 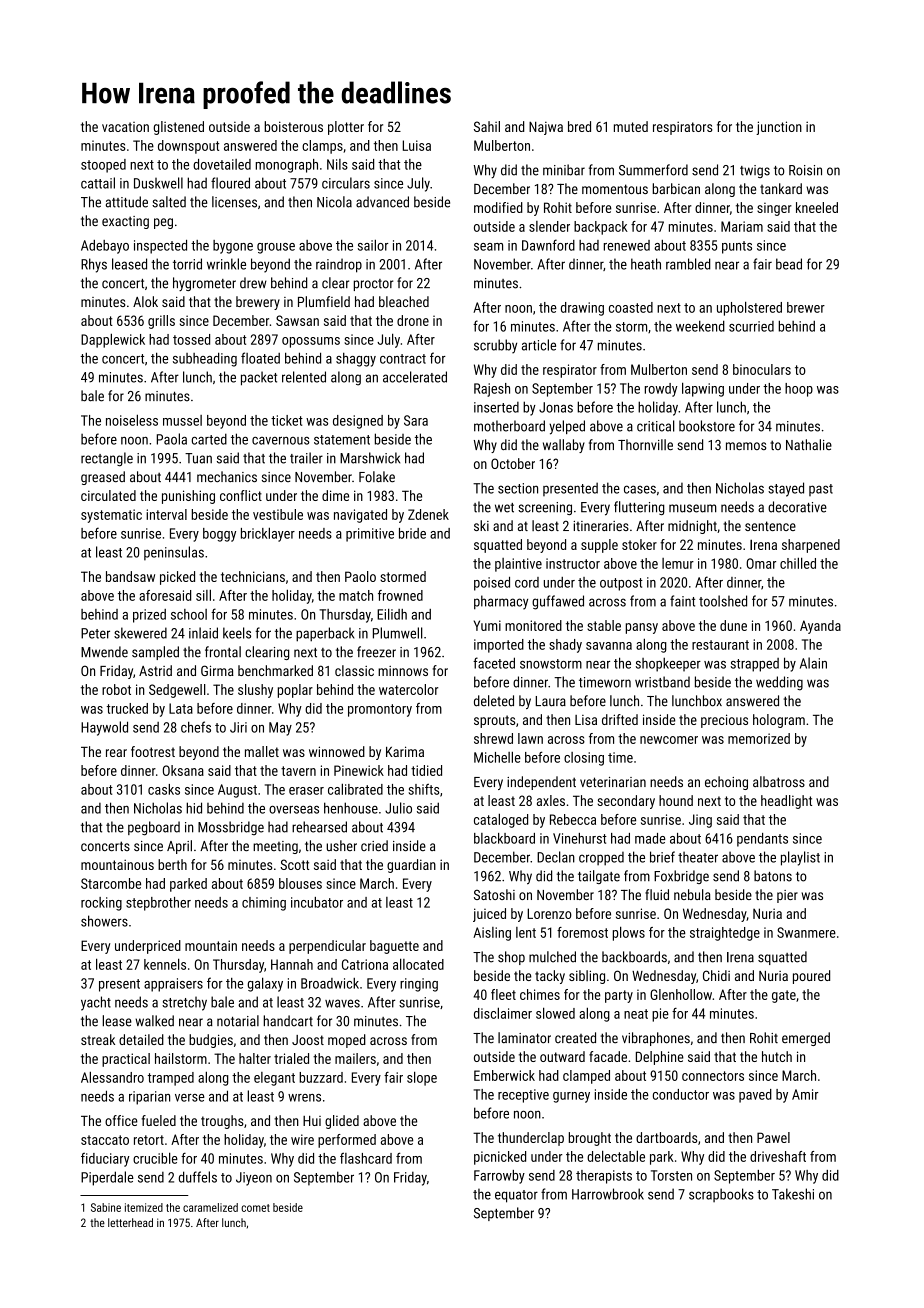 What do you see at coordinates (755, 171) in the image?
I see `twigs` at bounding box center [755, 171].
